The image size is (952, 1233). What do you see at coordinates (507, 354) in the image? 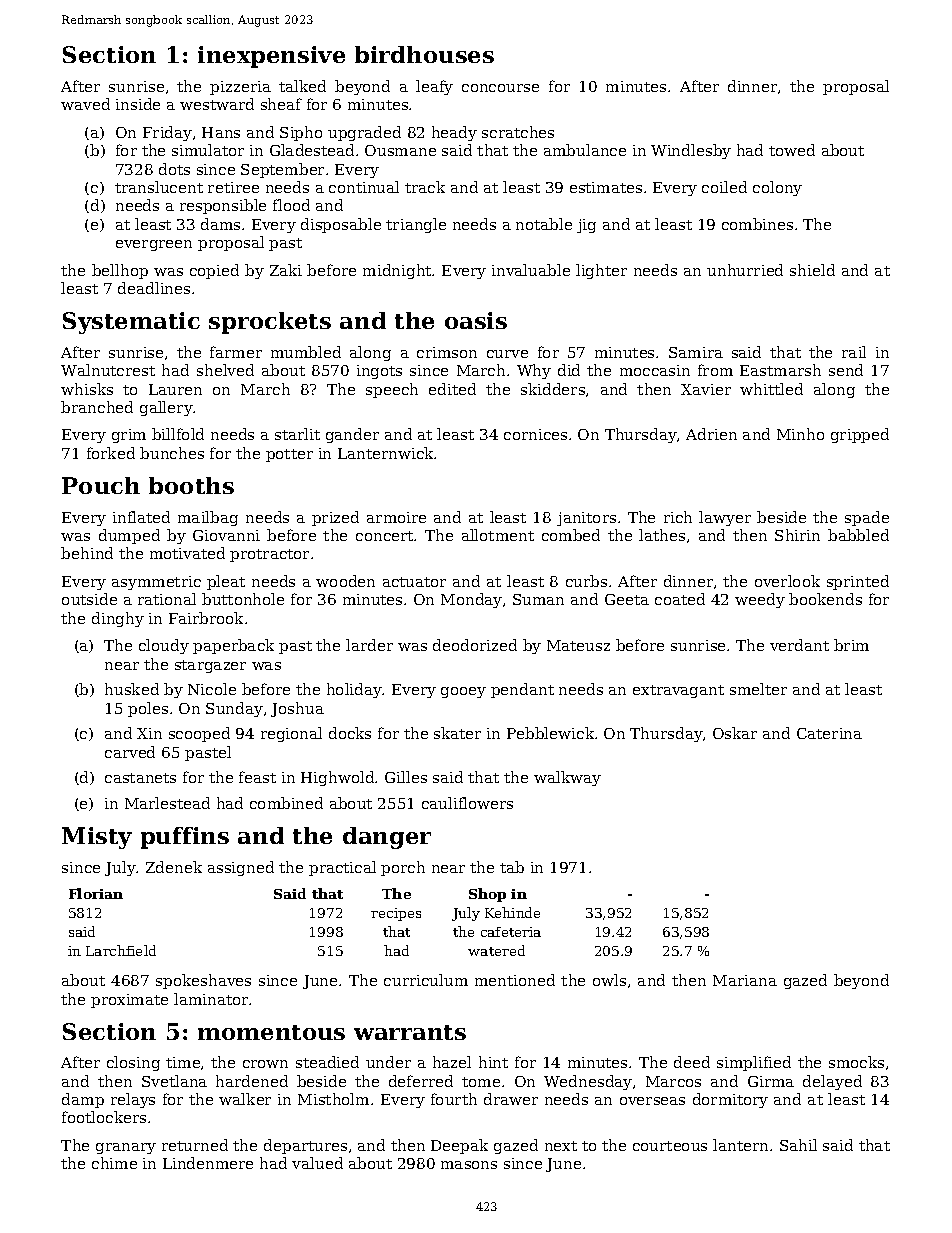
I see `curve` at bounding box center [507, 354].
